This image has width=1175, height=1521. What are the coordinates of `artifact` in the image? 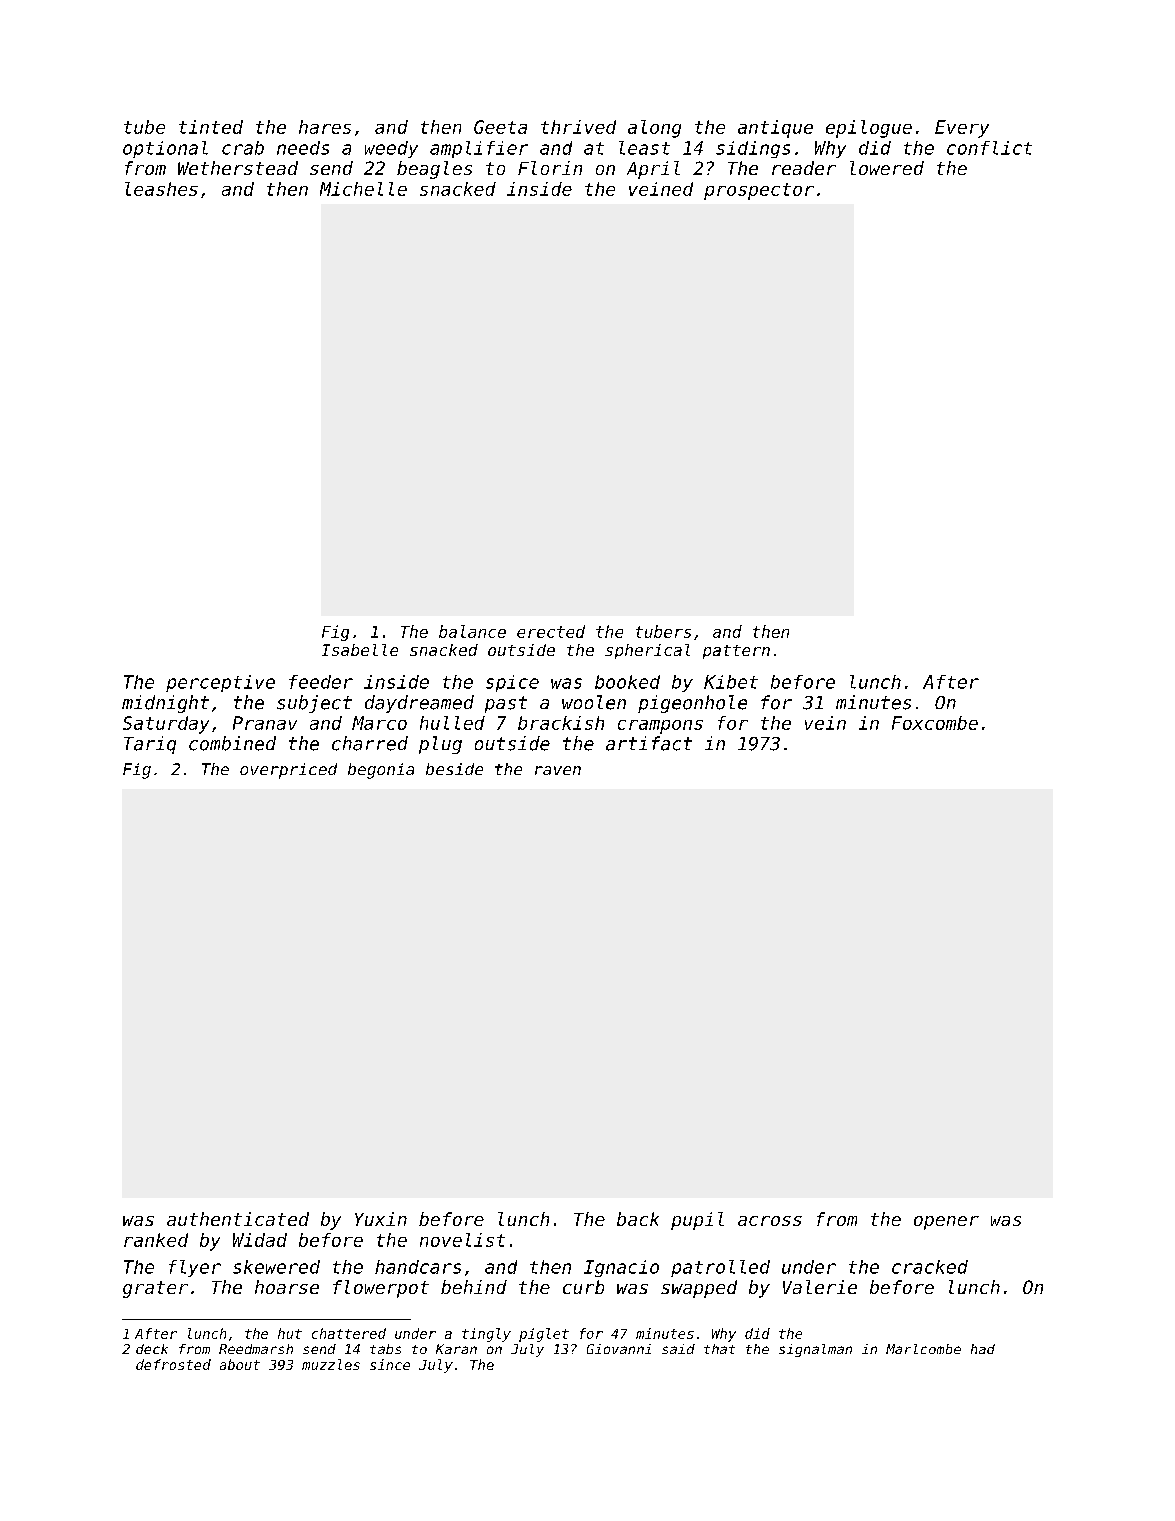 It's located at (649, 743).
